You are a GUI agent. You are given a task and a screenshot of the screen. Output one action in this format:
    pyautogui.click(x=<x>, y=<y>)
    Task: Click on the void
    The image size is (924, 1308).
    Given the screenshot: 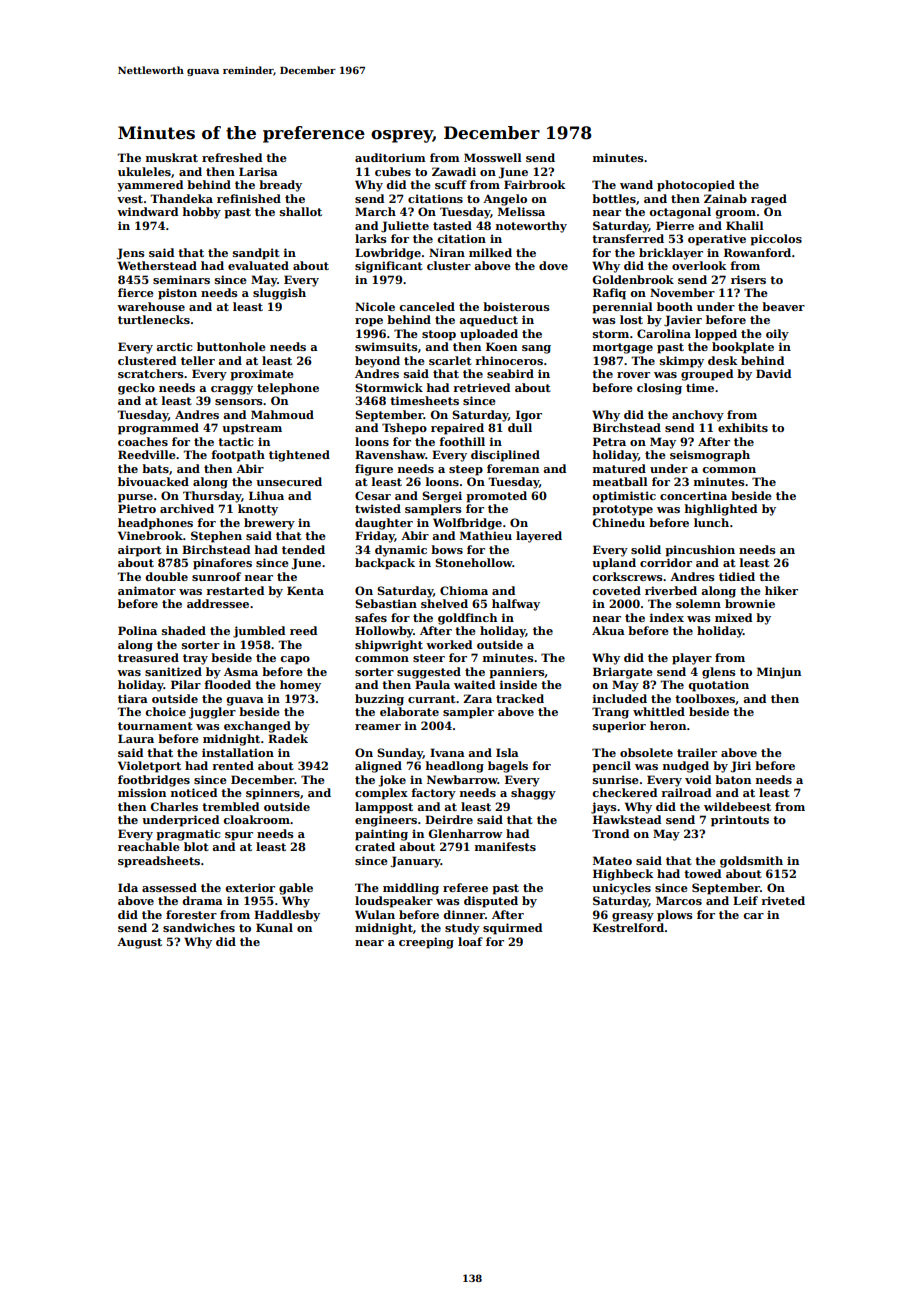 What is the action you would take?
    pyautogui.click(x=698, y=779)
